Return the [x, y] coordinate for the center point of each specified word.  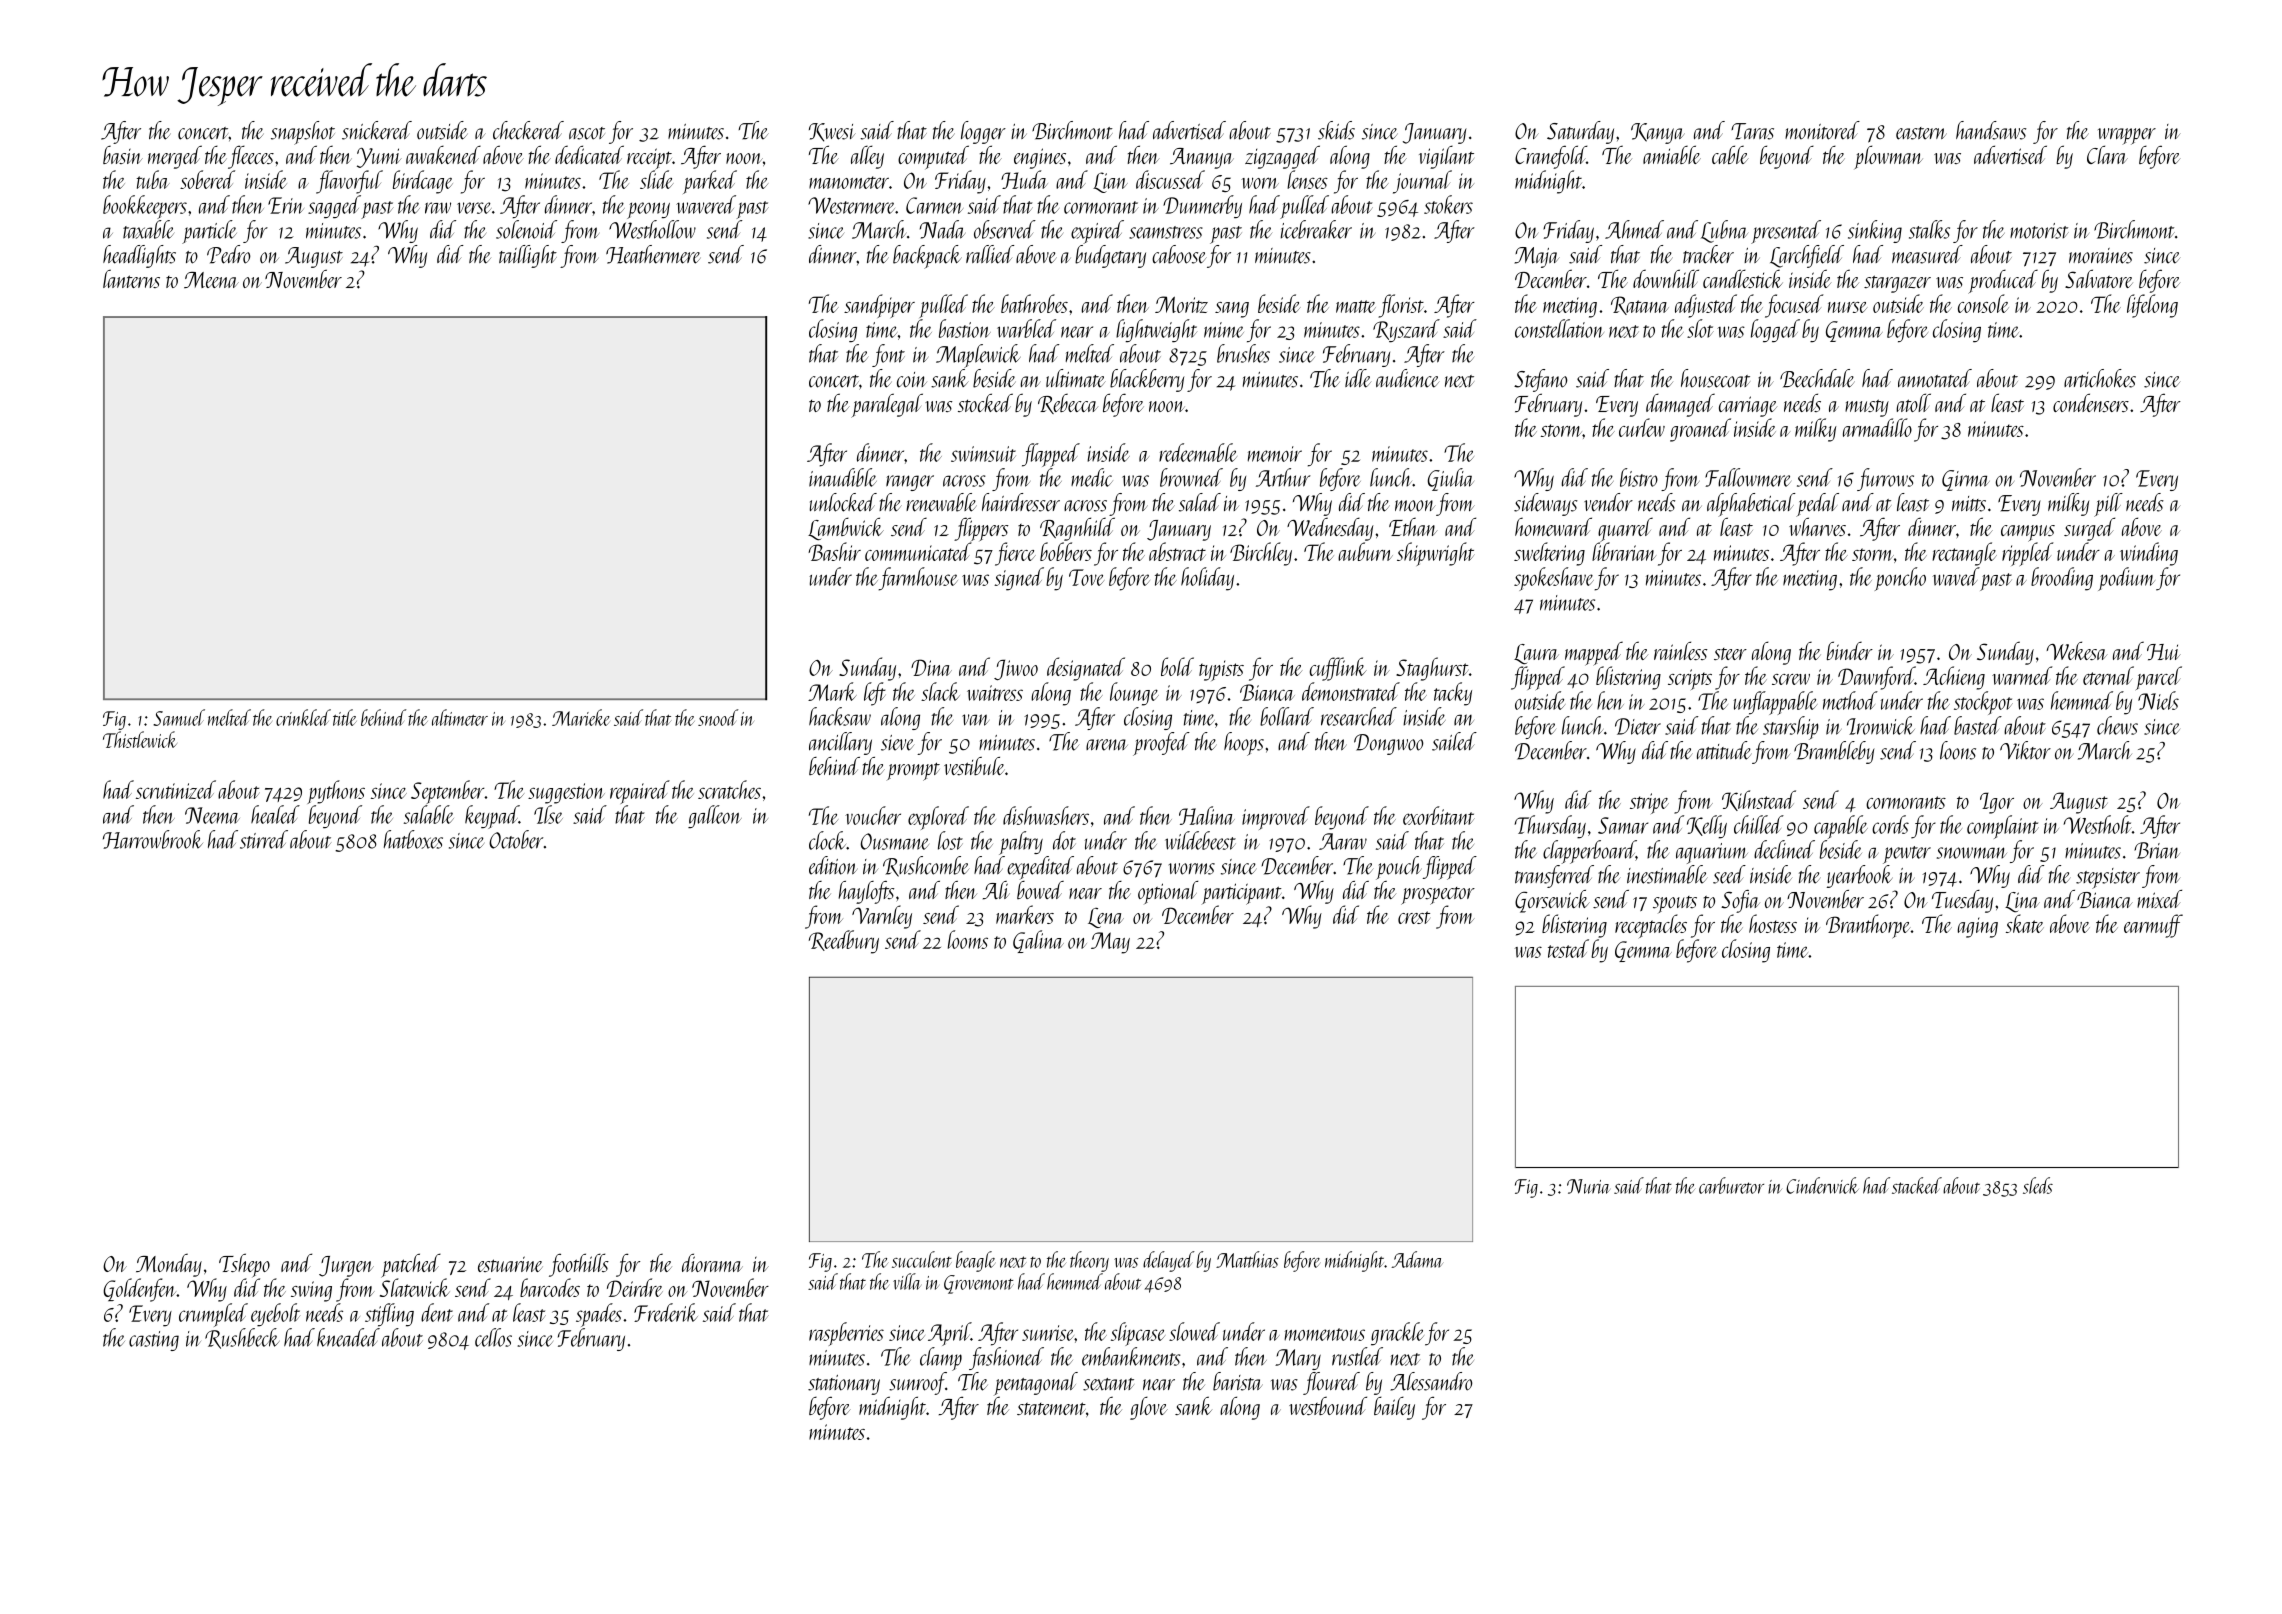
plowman [1889, 157]
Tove [1086, 577]
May [1110, 943]
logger [983, 132]
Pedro [228, 254]
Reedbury [844, 942]
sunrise [1048, 1333]
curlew [1642, 427]
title [345, 717]
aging [1978, 928]
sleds [2038, 1185]
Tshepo [244, 1265]
